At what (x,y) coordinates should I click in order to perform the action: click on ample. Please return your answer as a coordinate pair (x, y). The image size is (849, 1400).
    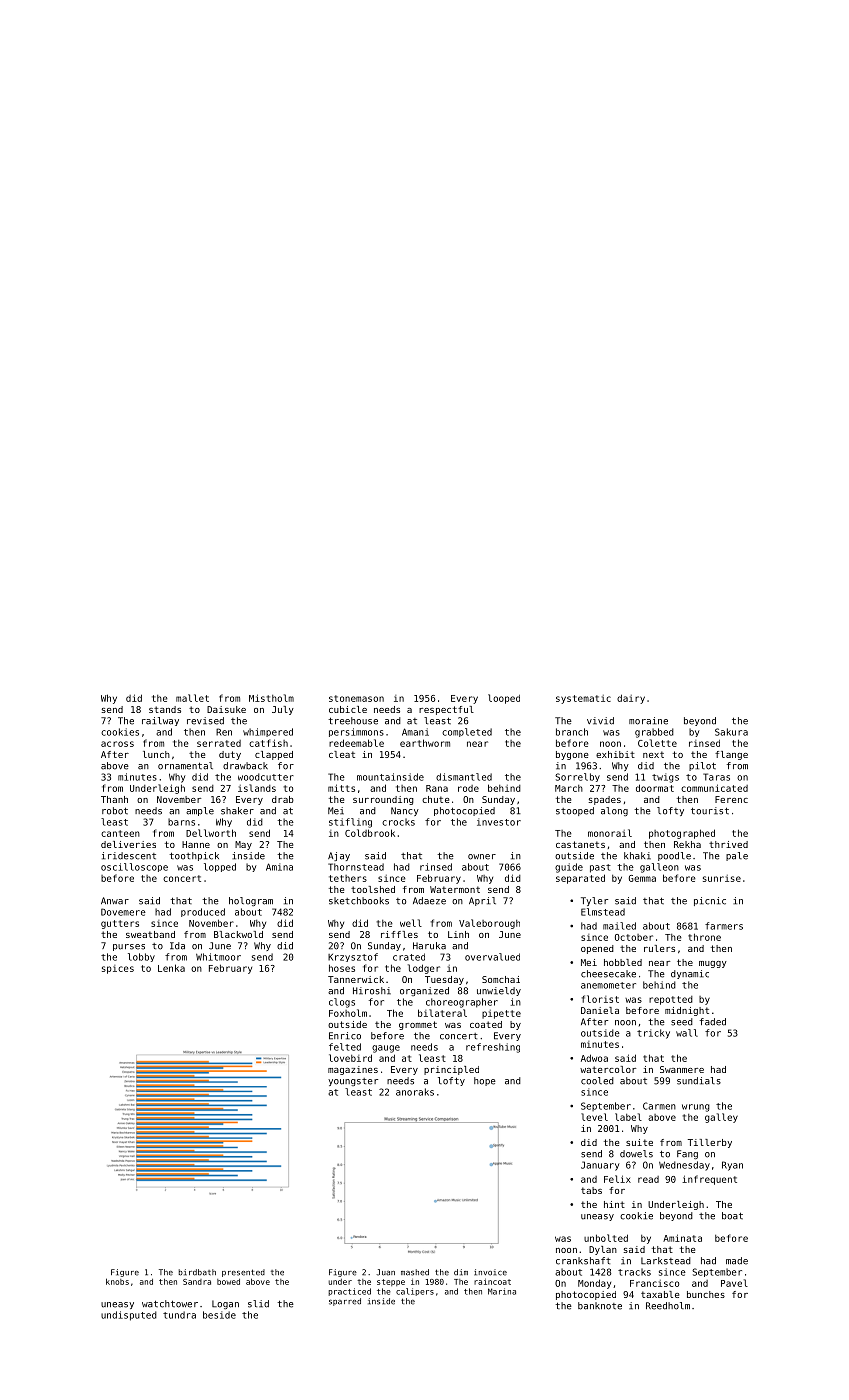
    Looking at the image, I should click on (200, 811).
